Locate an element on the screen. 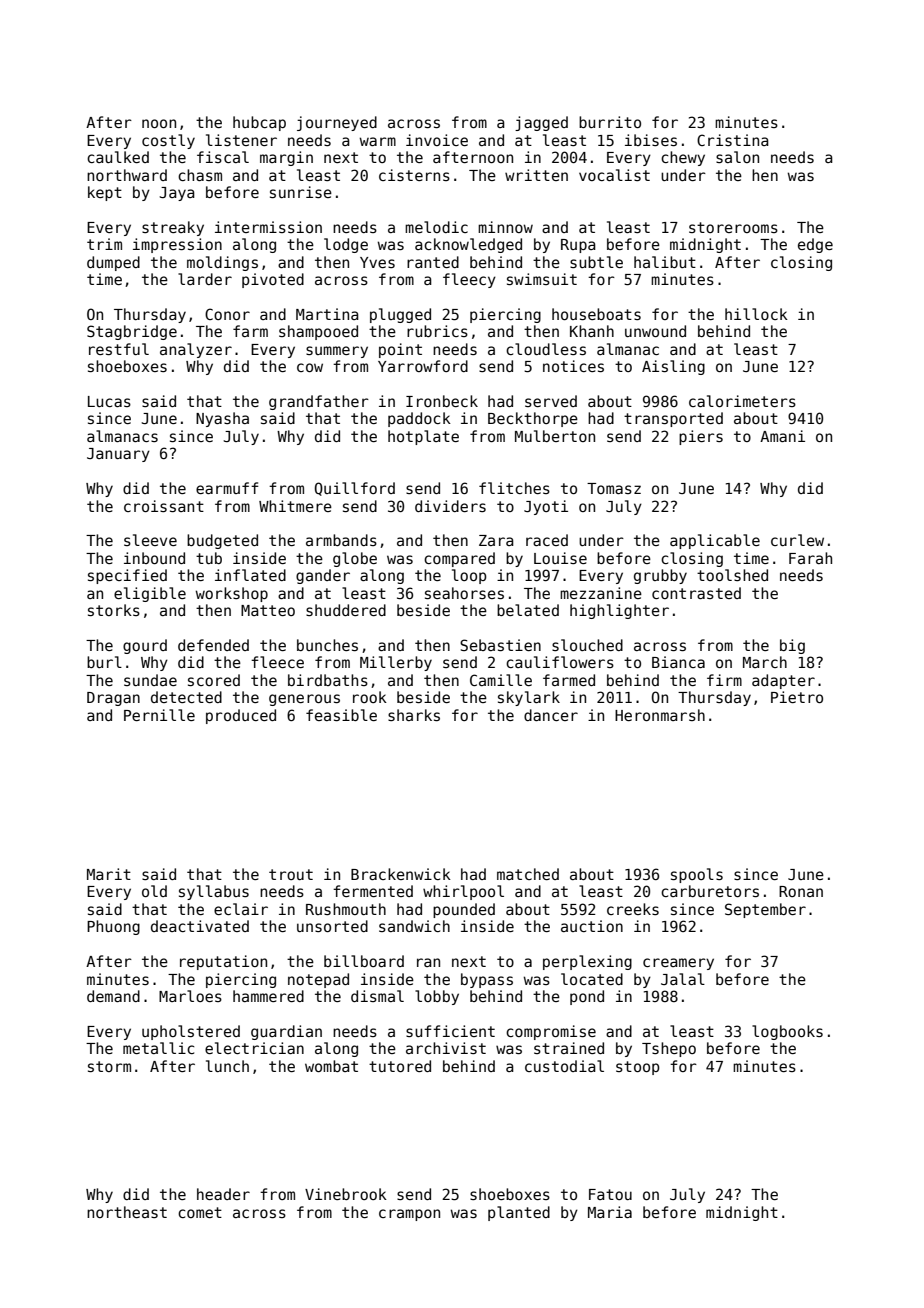 Image resolution: width=924 pixels, height=1308 pixels. Phuong is located at coordinates (113, 927).
